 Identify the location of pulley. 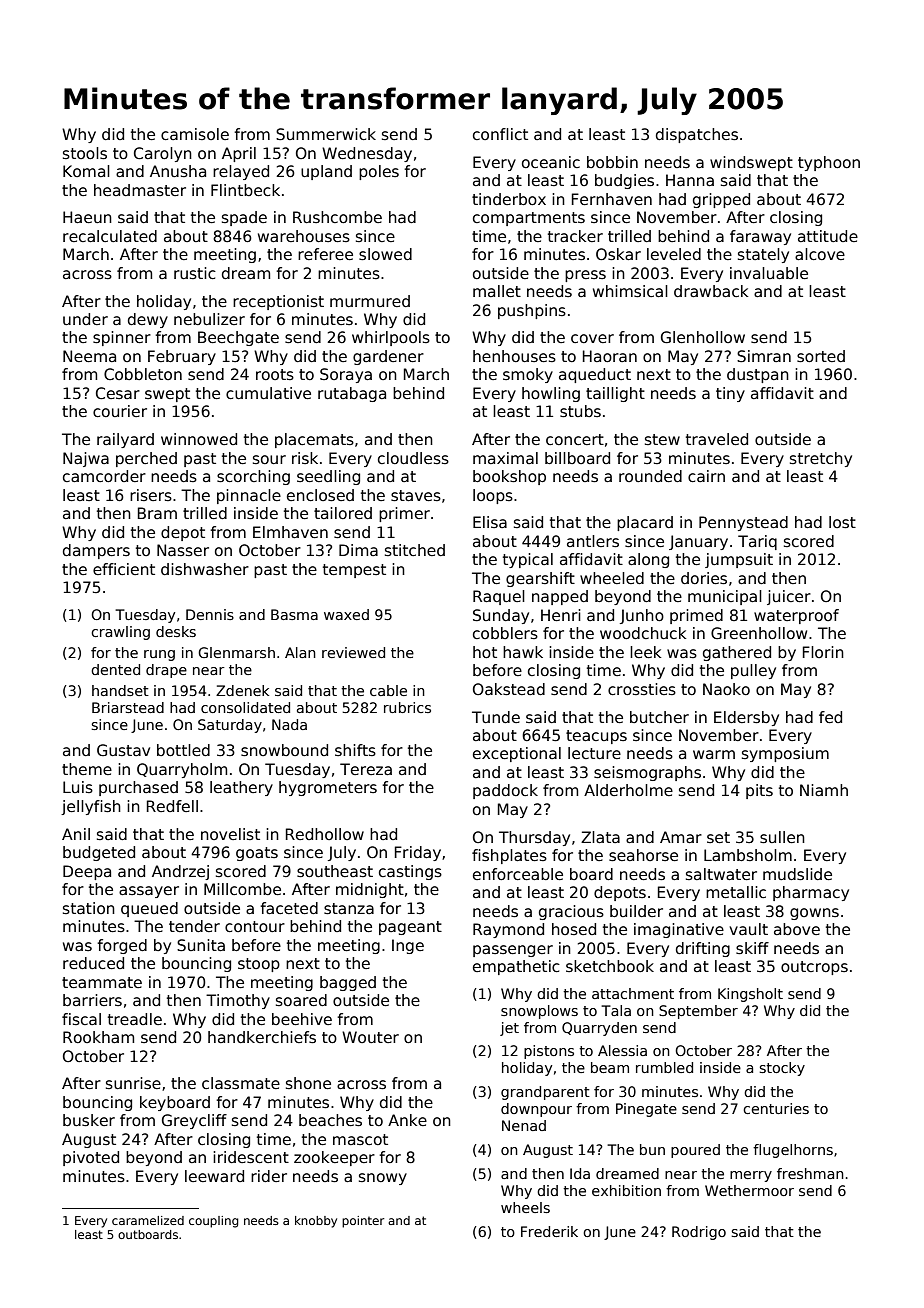
(753, 671).
